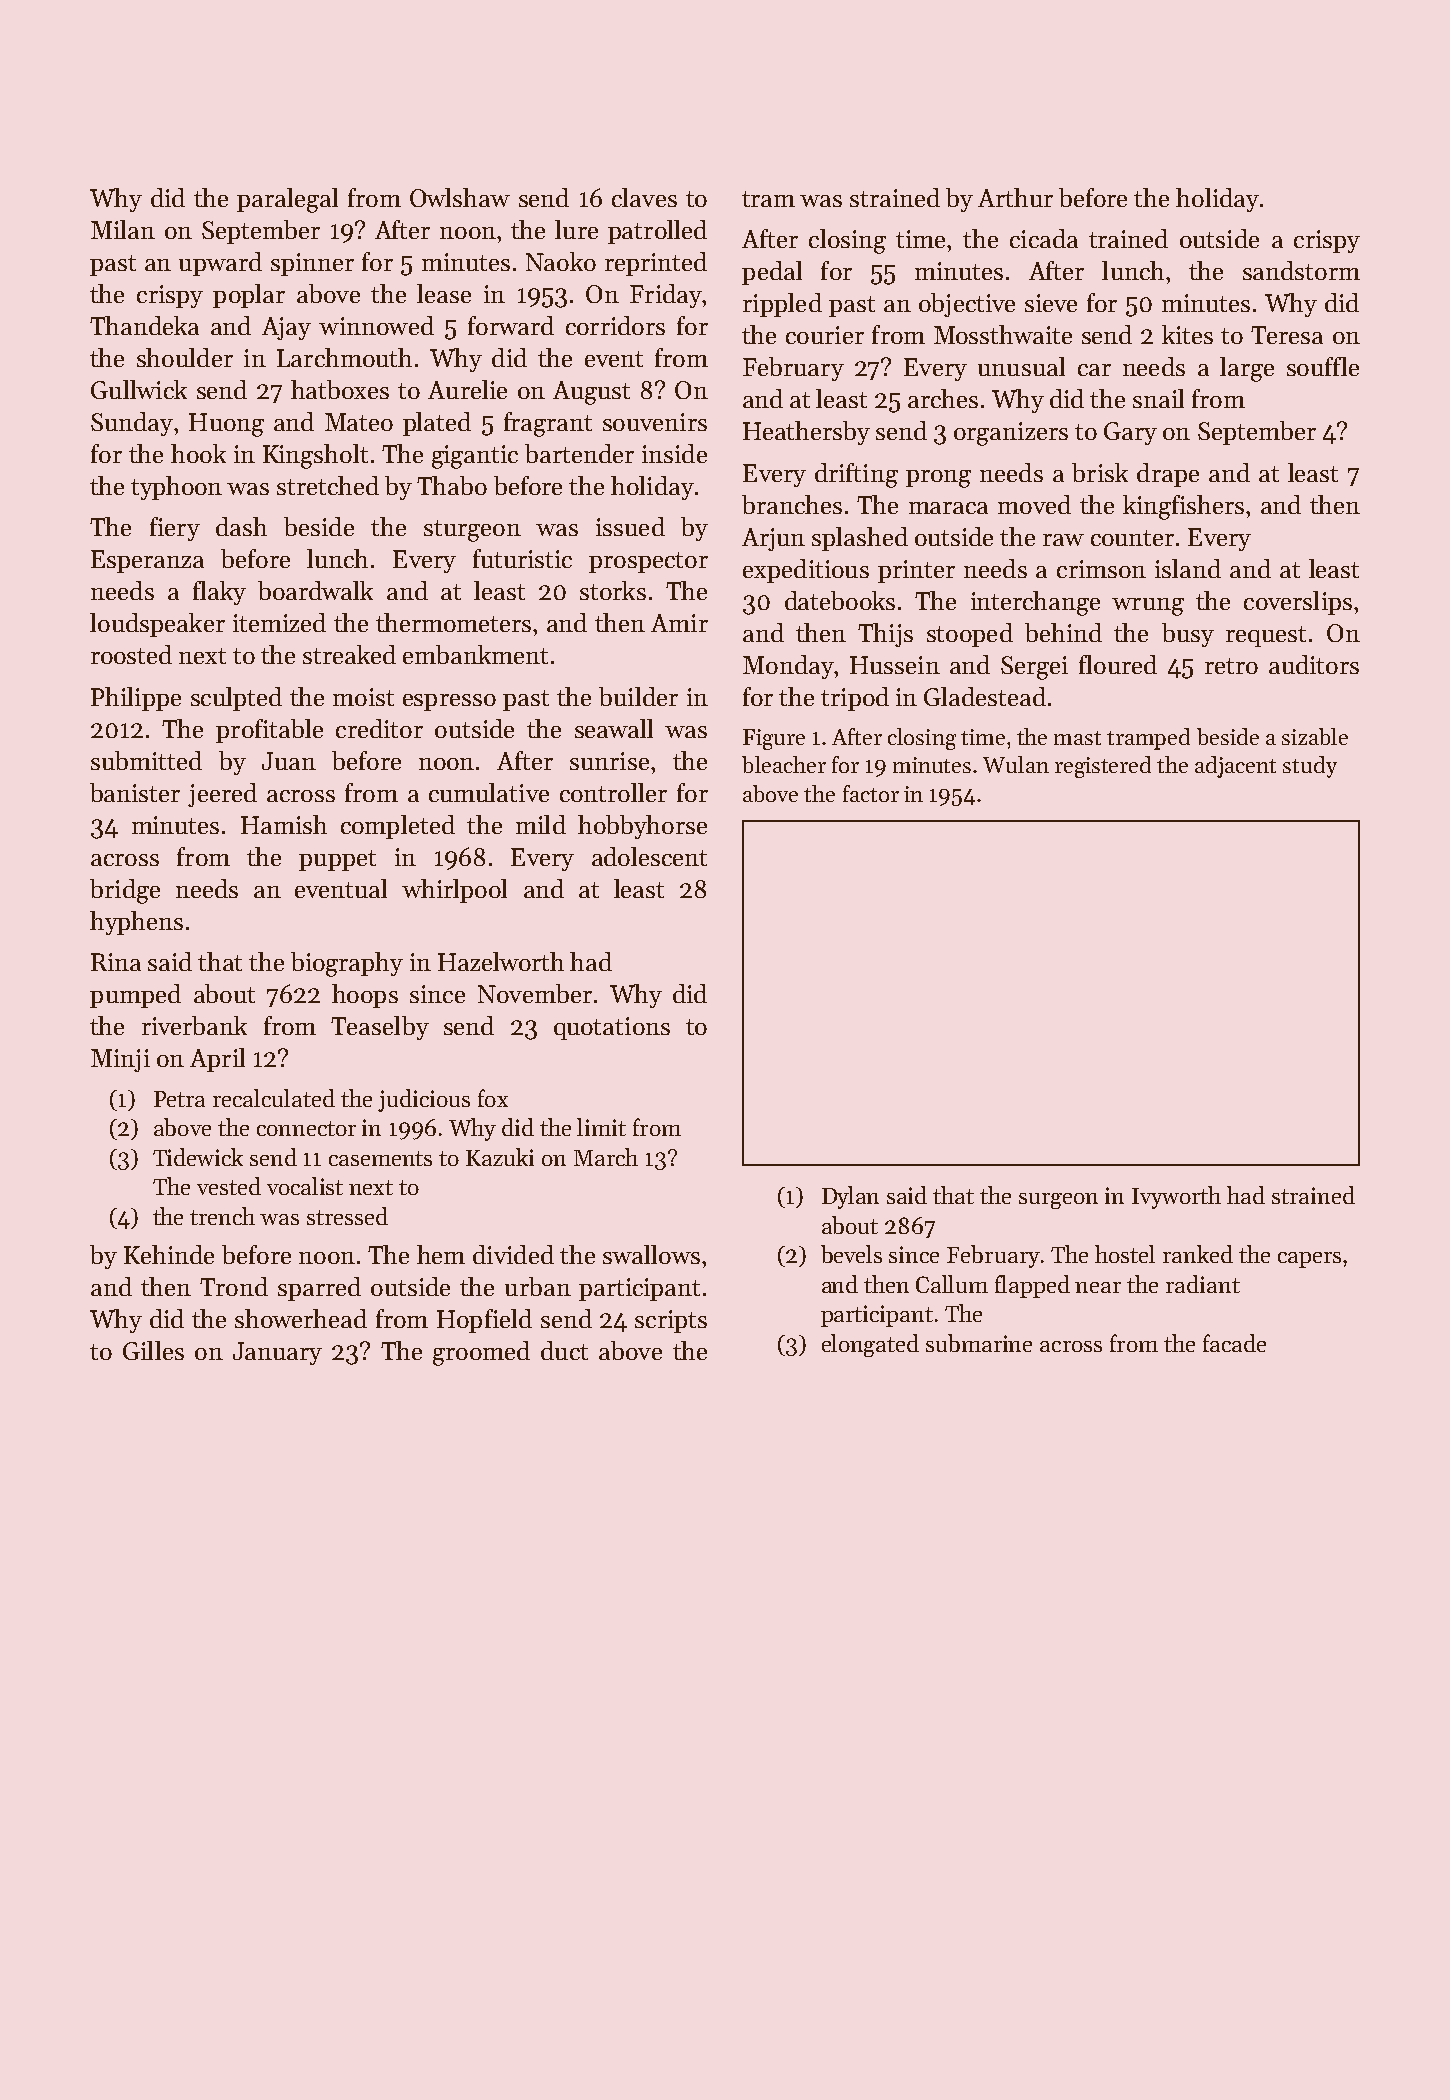  I want to click on pedal, so click(772, 273).
